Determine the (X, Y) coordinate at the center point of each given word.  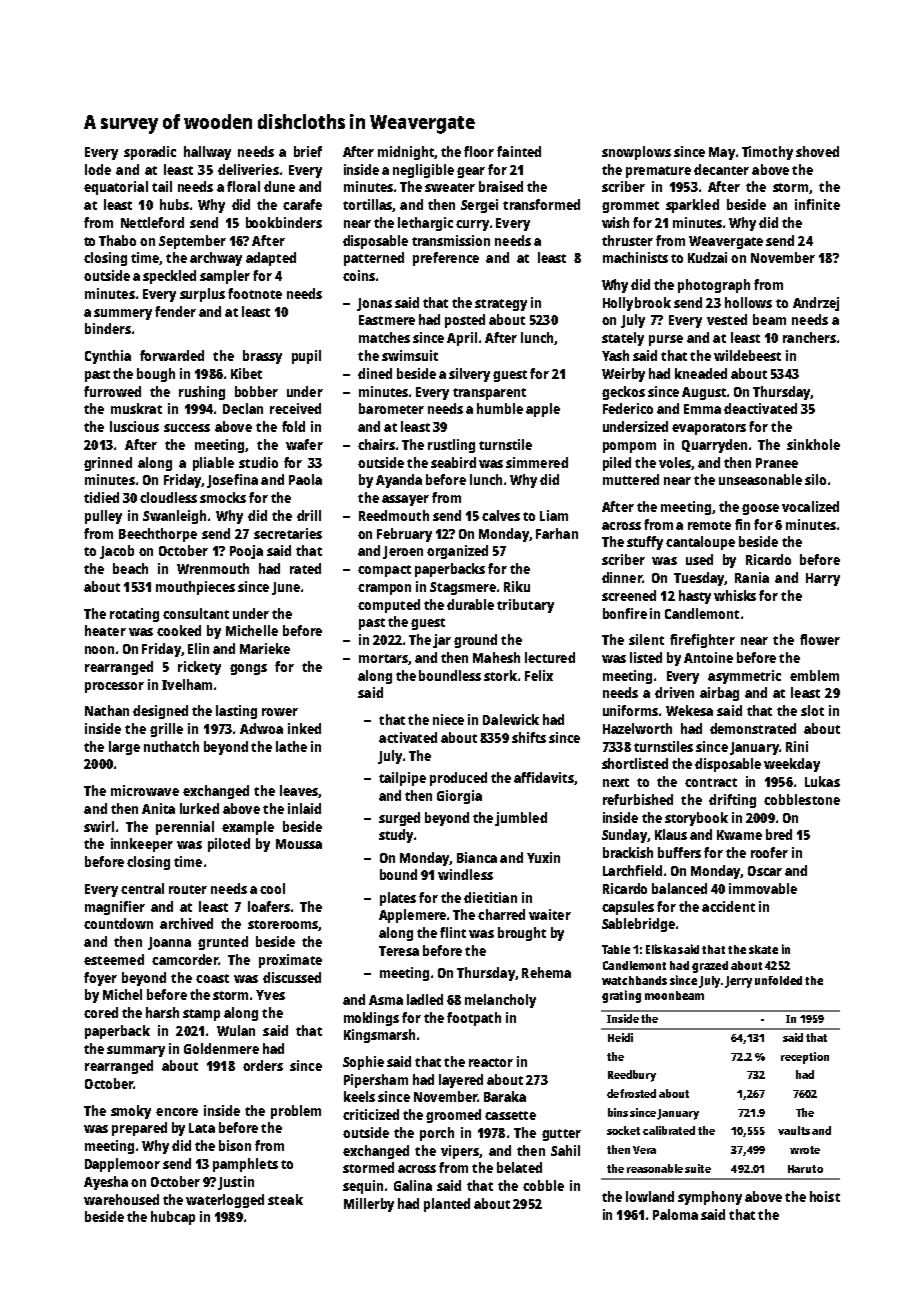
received (295, 408)
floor (479, 151)
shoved (817, 151)
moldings (371, 1019)
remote (709, 525)
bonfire (625, 613)
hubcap (173, 1218)
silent (646, 639)
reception (805, 1058)
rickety (199, 668)
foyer (100, 979)
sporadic (150, 153)
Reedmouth (394, 515)
